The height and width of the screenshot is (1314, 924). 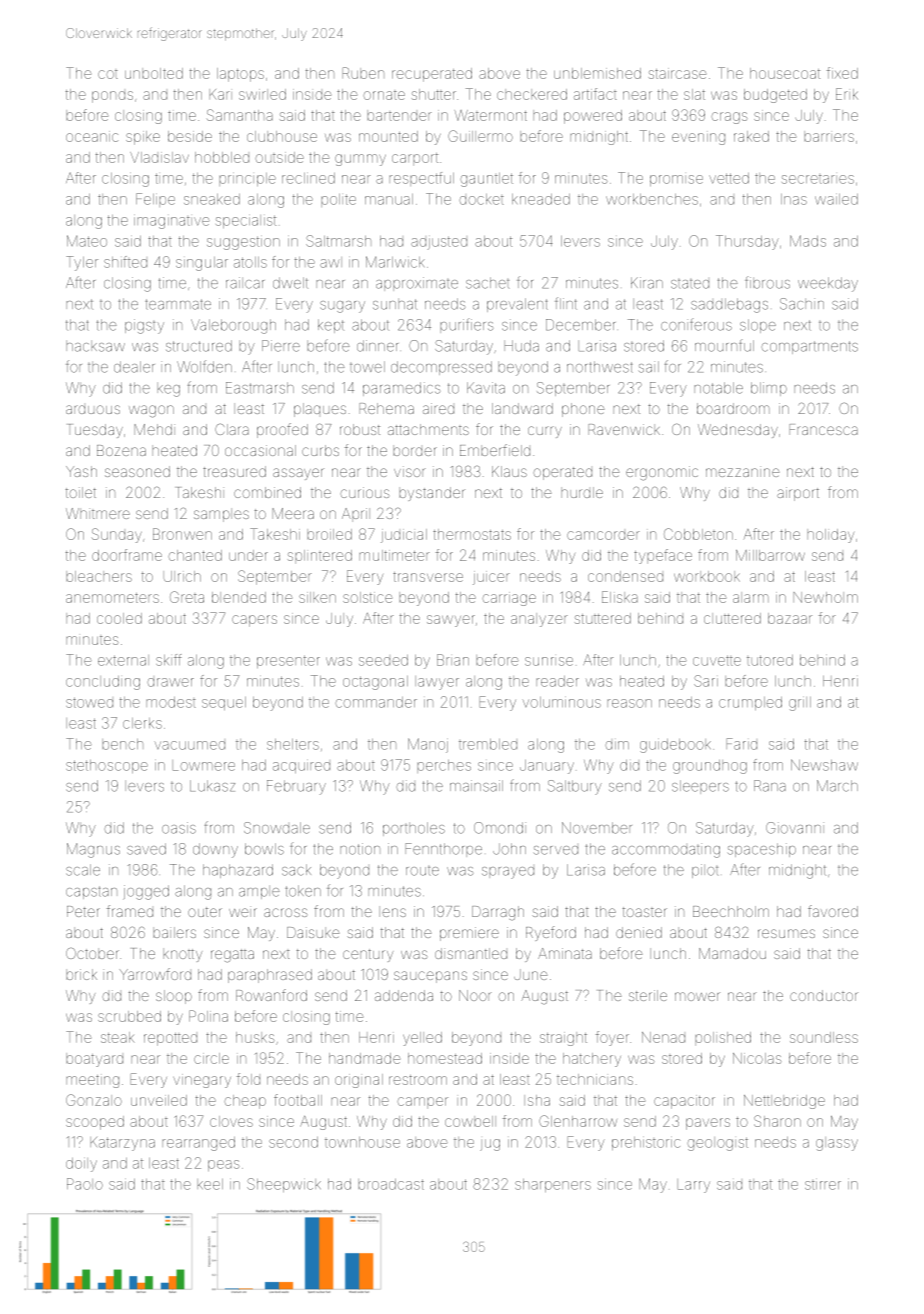 I want to click on Francesca, so click(x=823, y=429).
